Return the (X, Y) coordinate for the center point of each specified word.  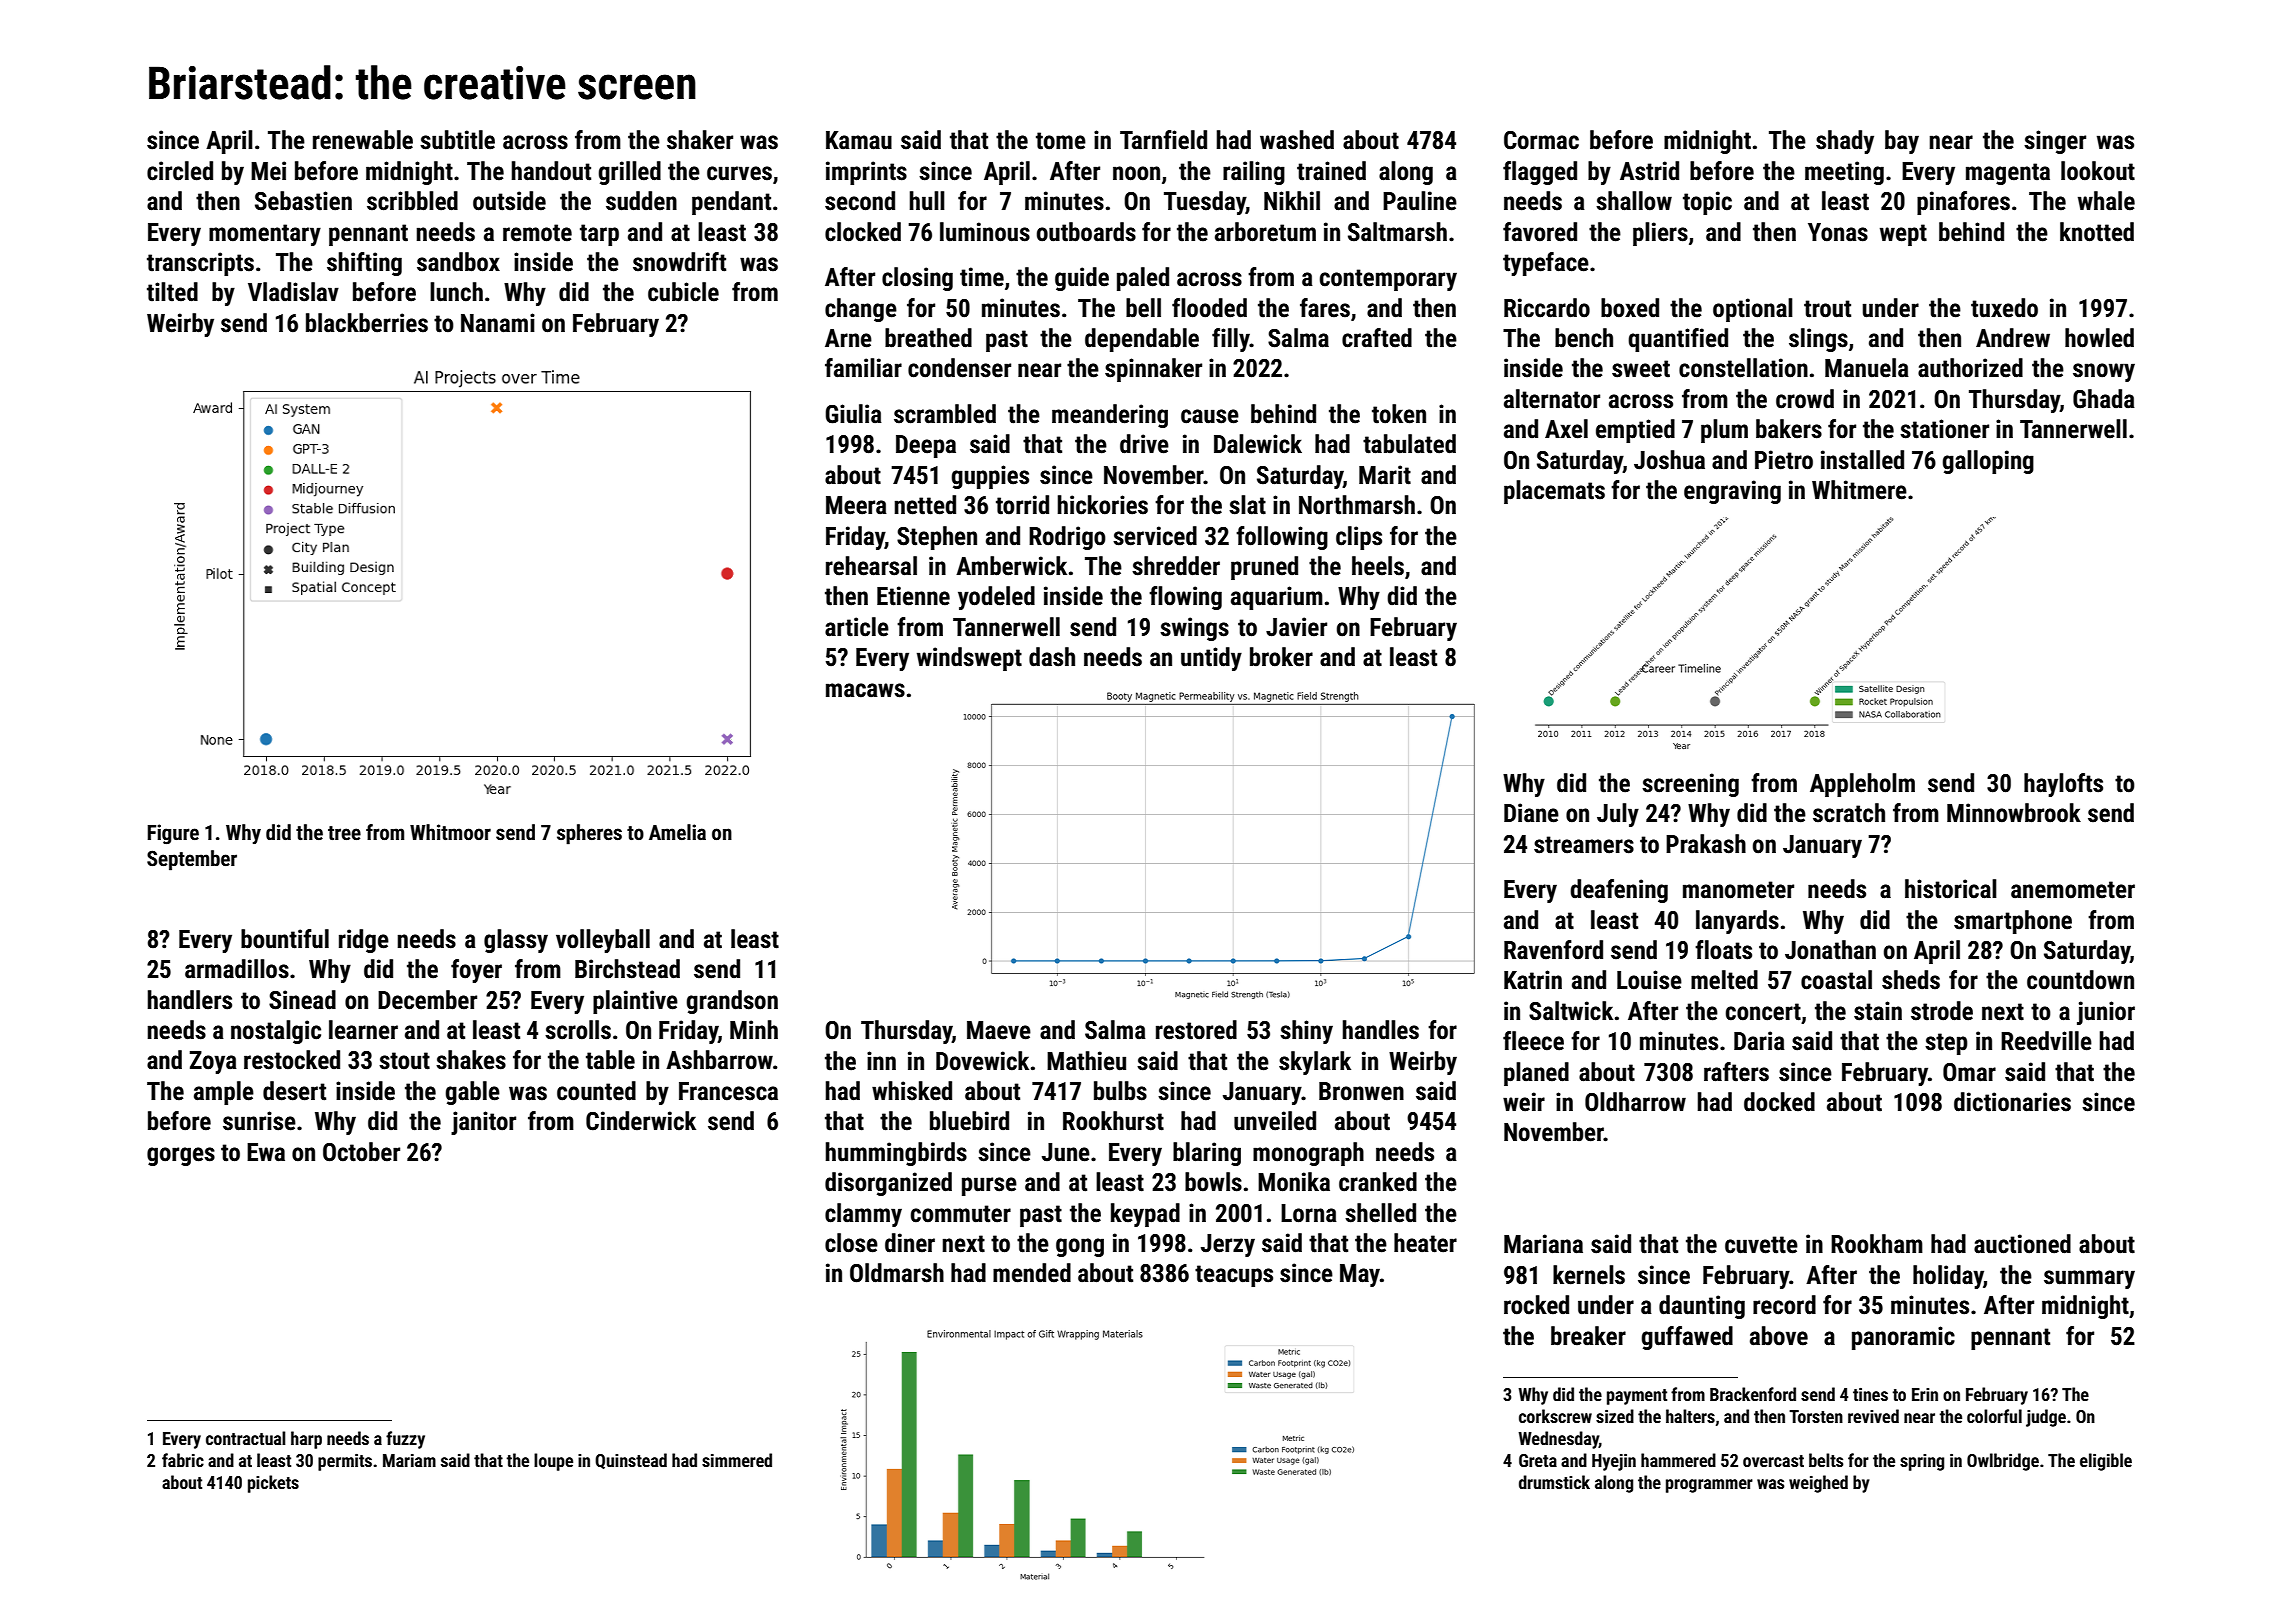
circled (180, 171)
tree (344, 833)
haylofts (2063, 785)
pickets (273, 1484)
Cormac (1541, 140)
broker (1281, 657)
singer (2055, 142)
